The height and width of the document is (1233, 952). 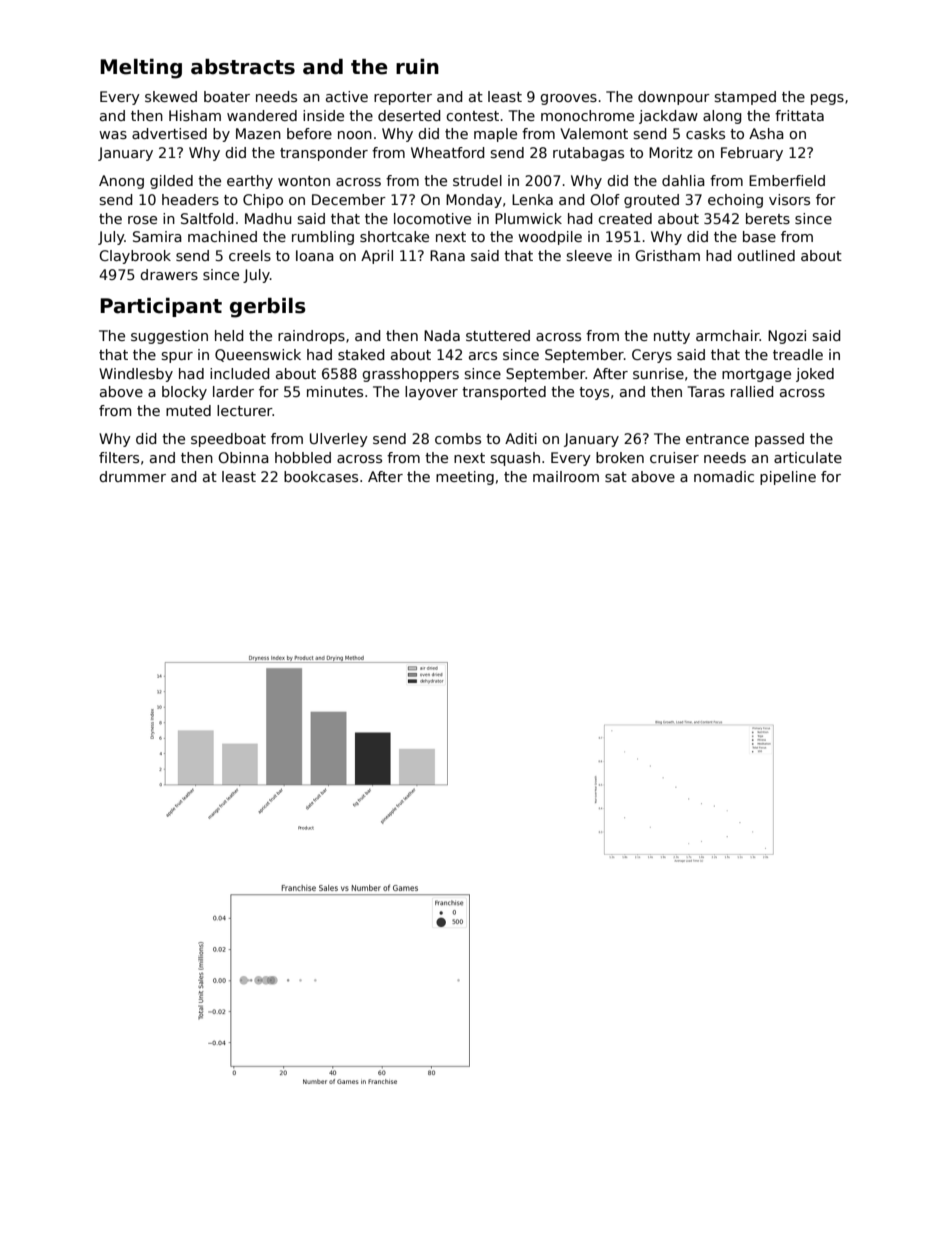 I want to click on pipeline, so click(x=788, y=478).
